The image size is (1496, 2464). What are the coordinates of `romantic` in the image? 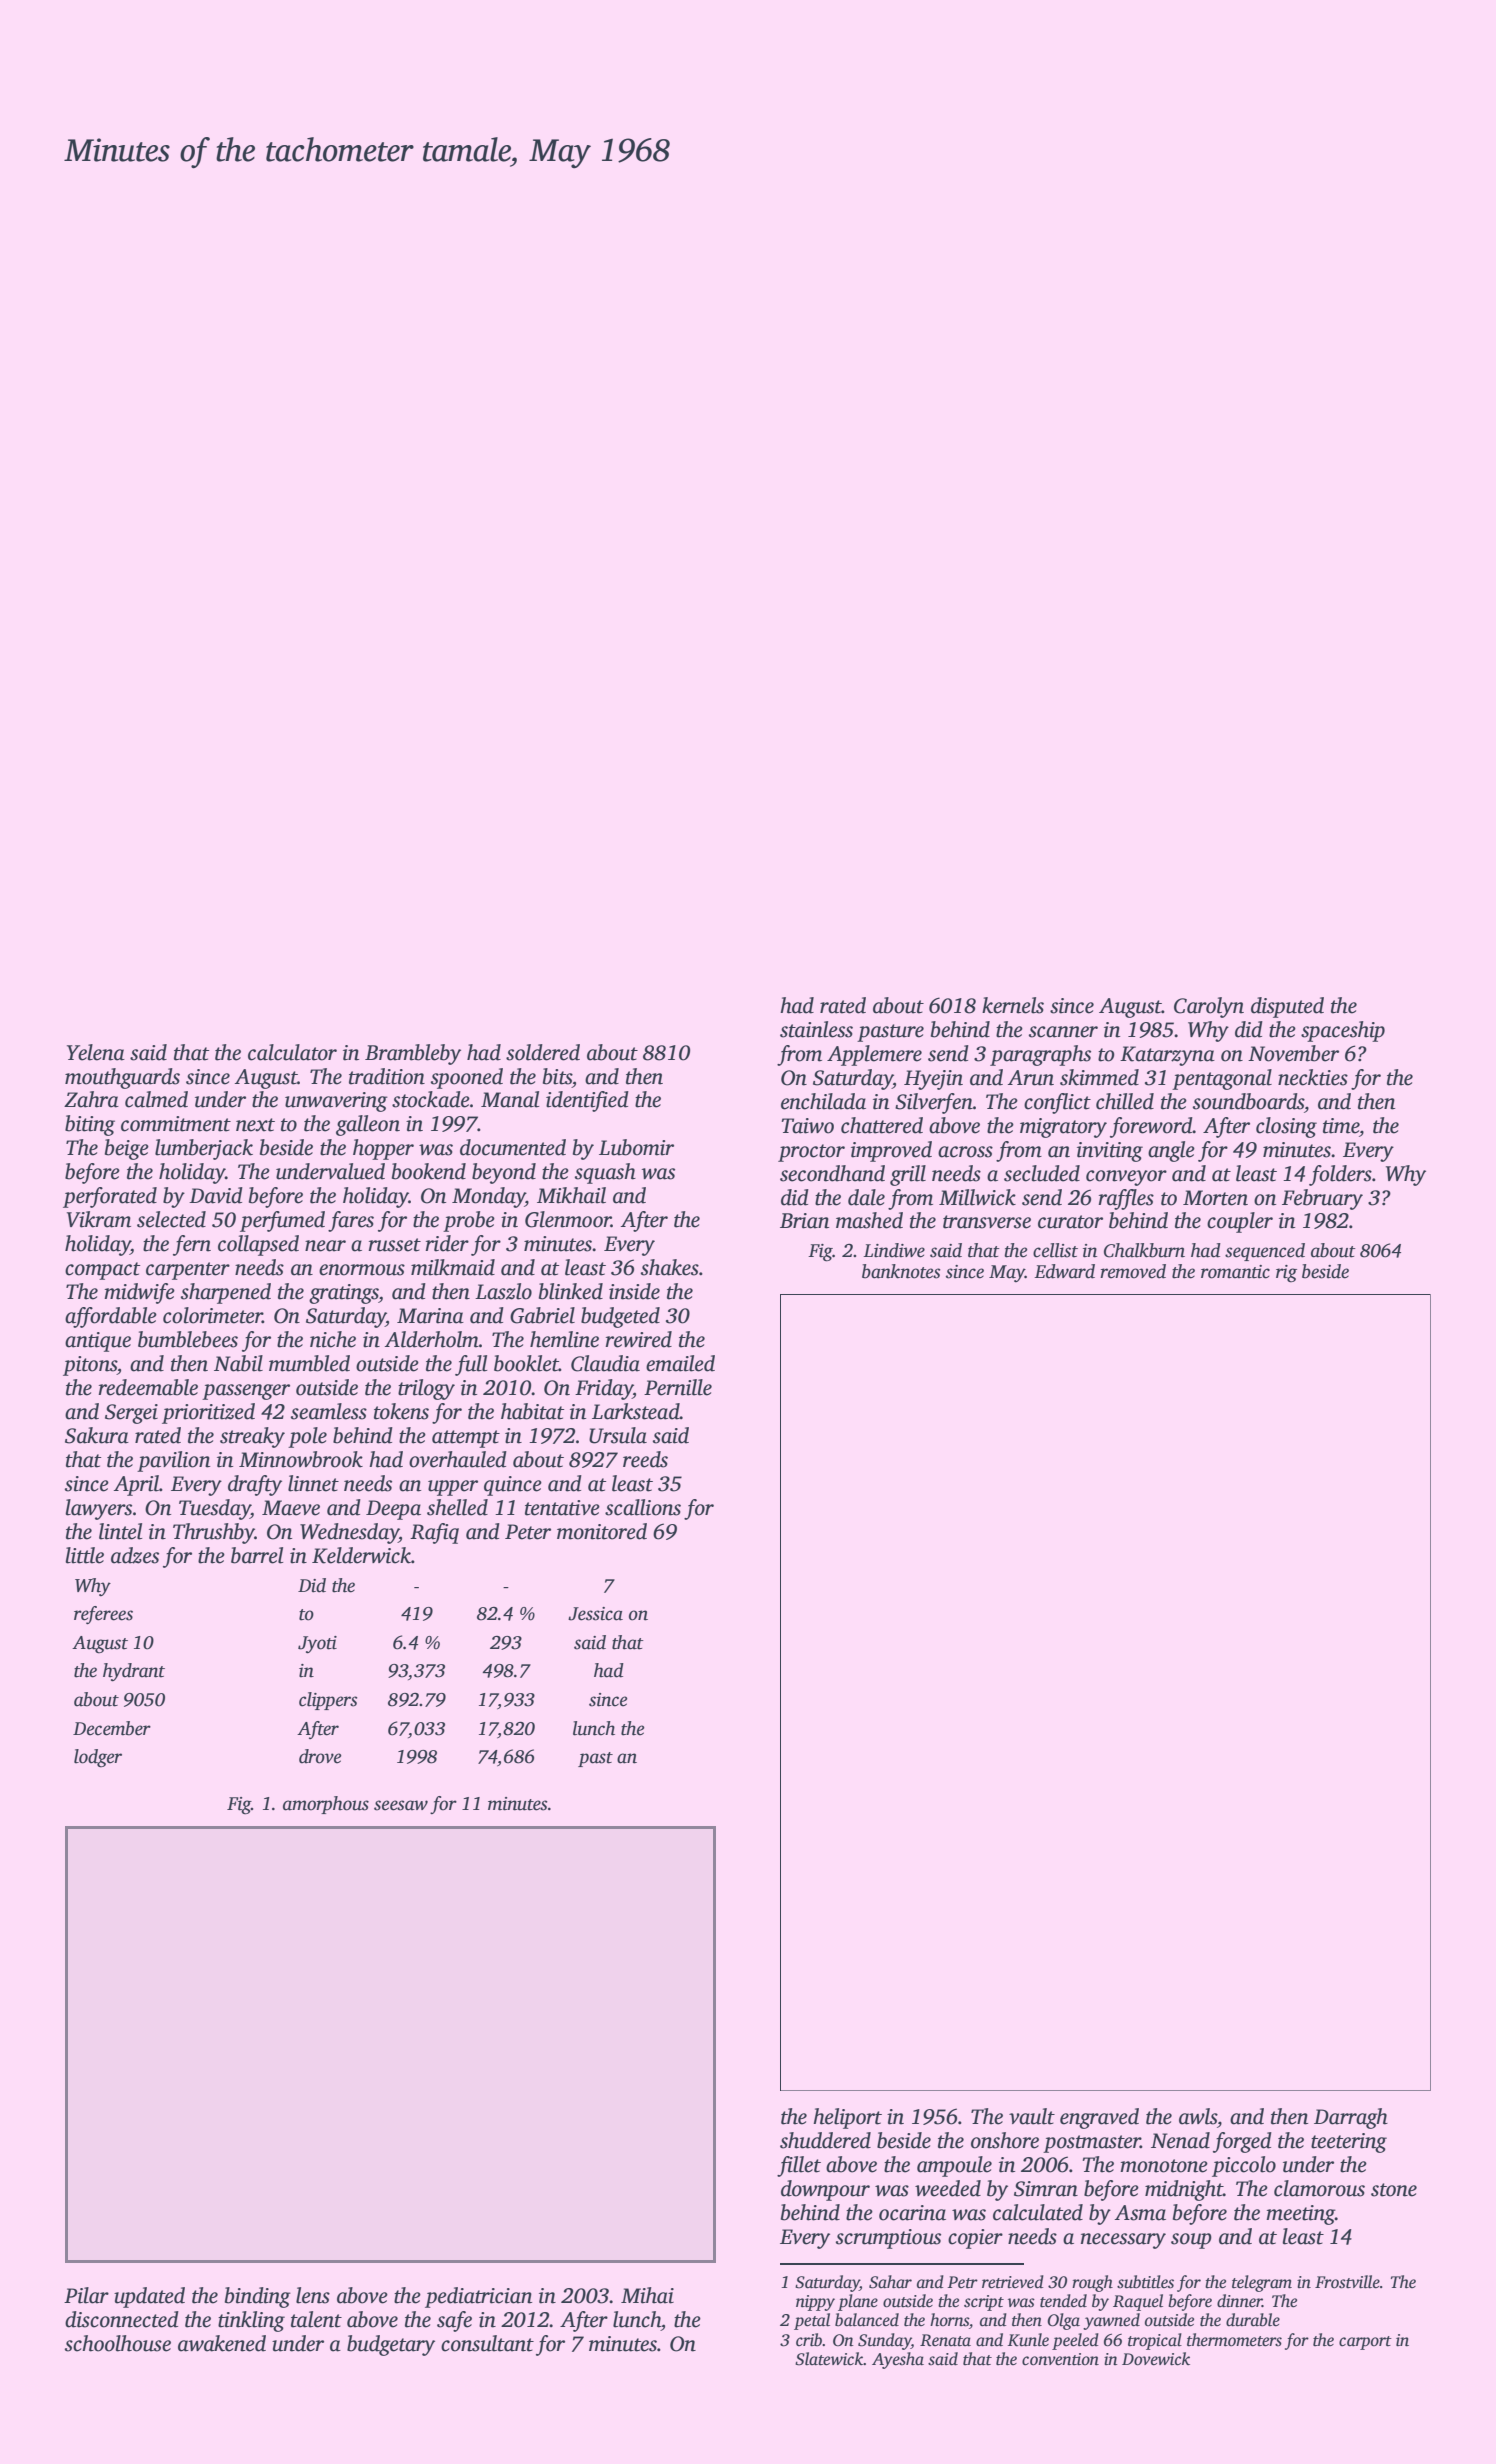 It's located at (1235, 1272).
